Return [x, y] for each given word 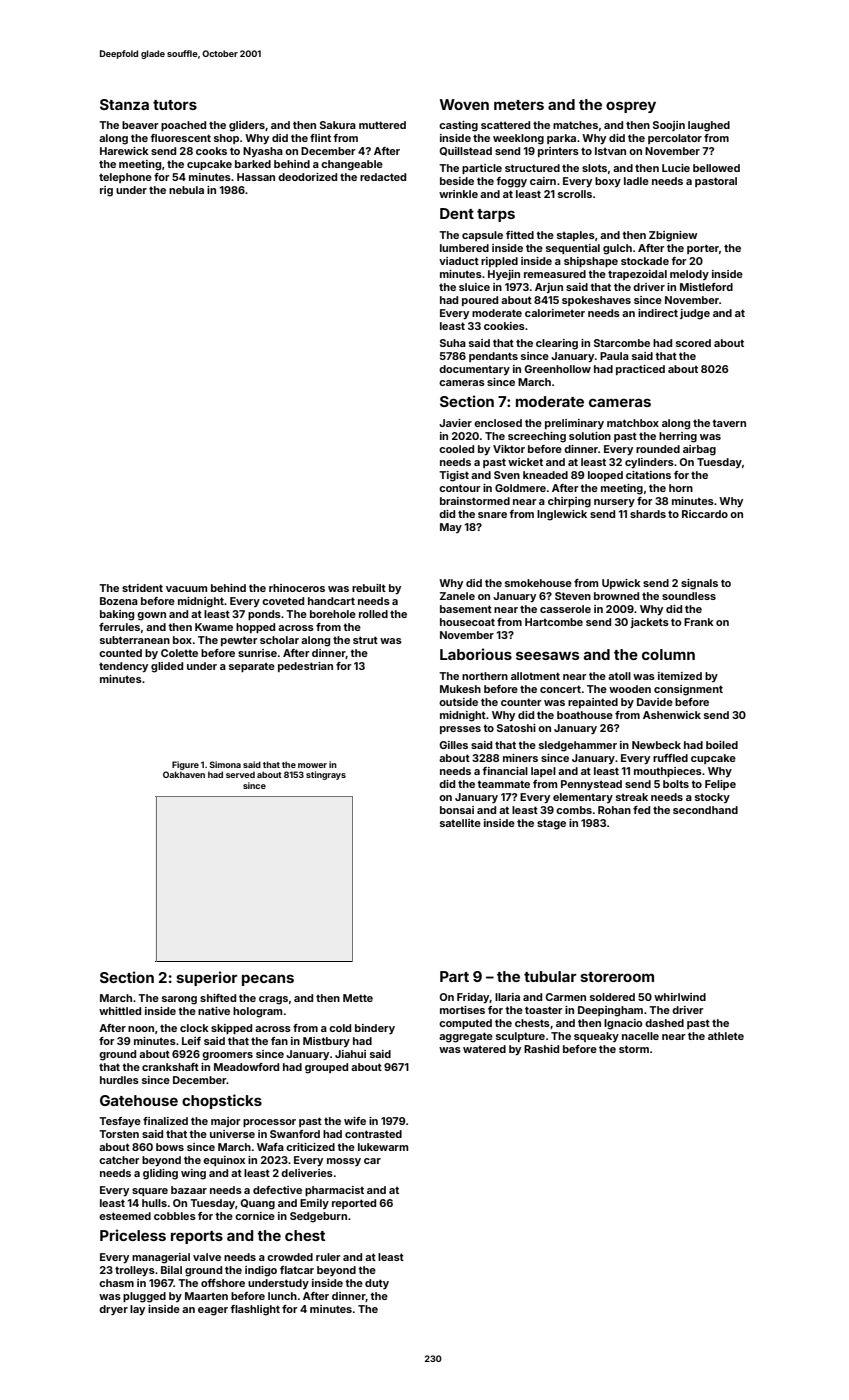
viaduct [459, 261]
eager [213, 1311]
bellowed [716, 168]
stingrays [326, 775]
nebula [186, 190]
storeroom [617, 977]
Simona [225, 764]
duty [377, 1284]
